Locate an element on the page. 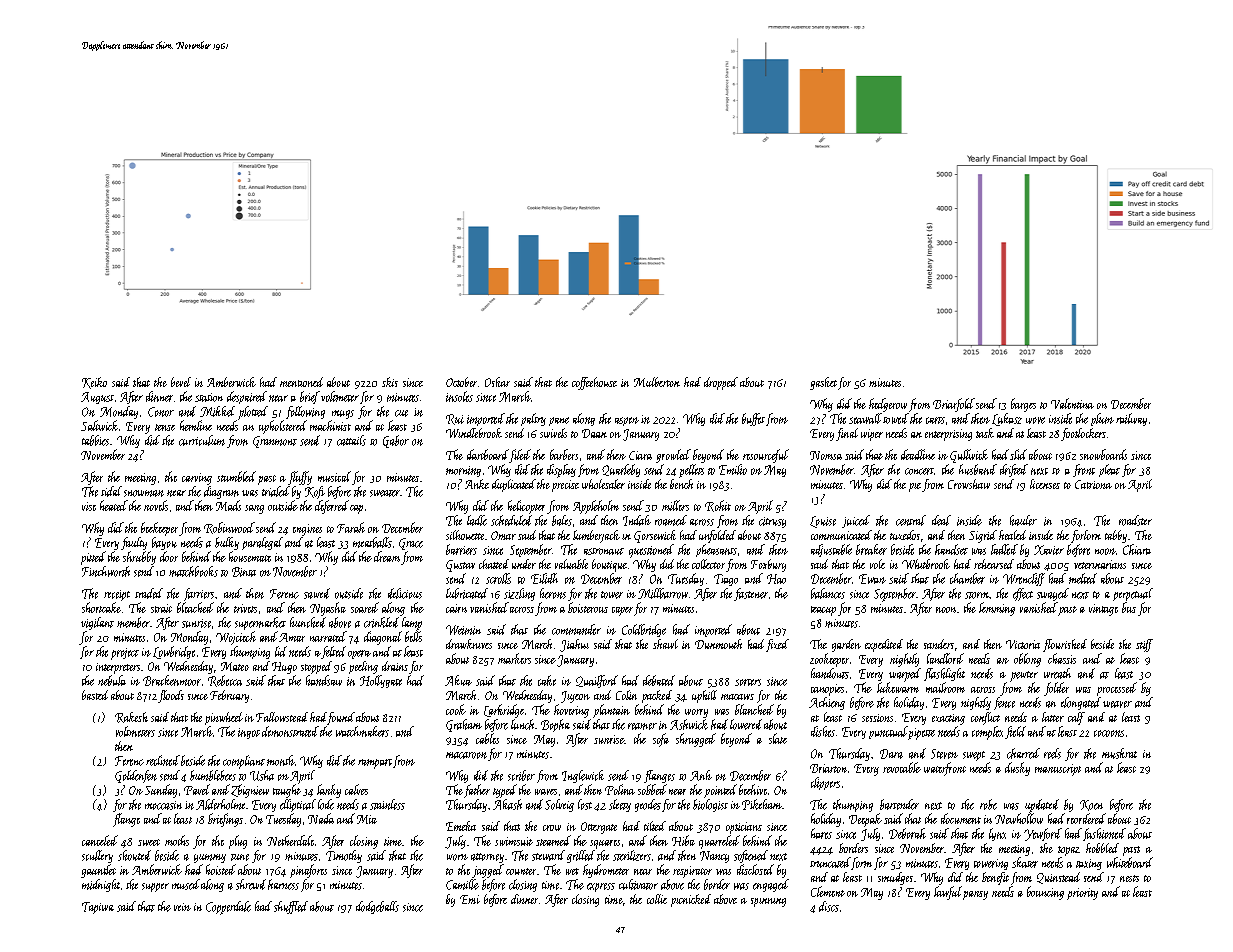 The height and width of the image is (952, 1233). softened is located at coordinates (751, 856).
